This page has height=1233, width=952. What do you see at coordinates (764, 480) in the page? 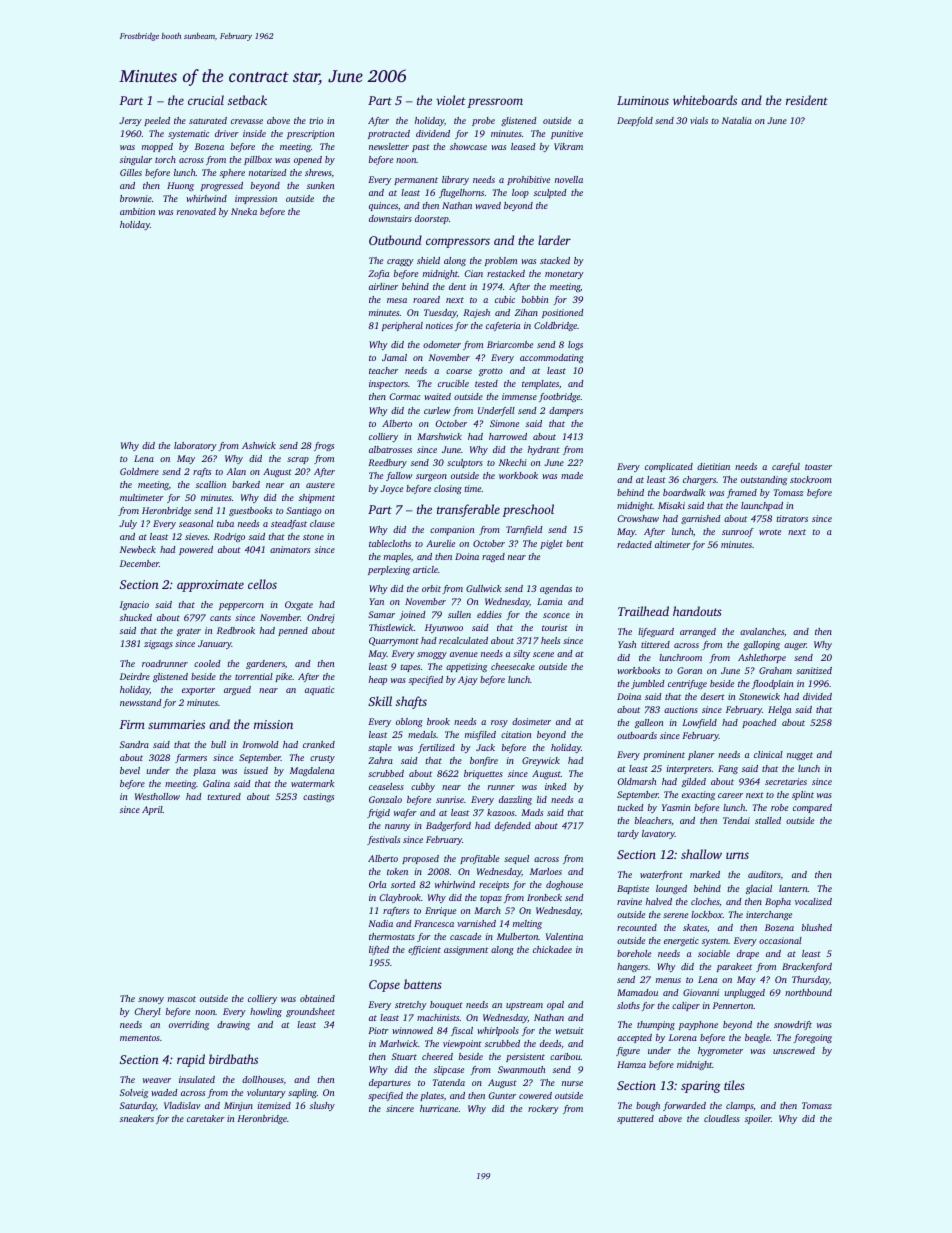
I see `outstanding` at bounding box center [764, 480].
